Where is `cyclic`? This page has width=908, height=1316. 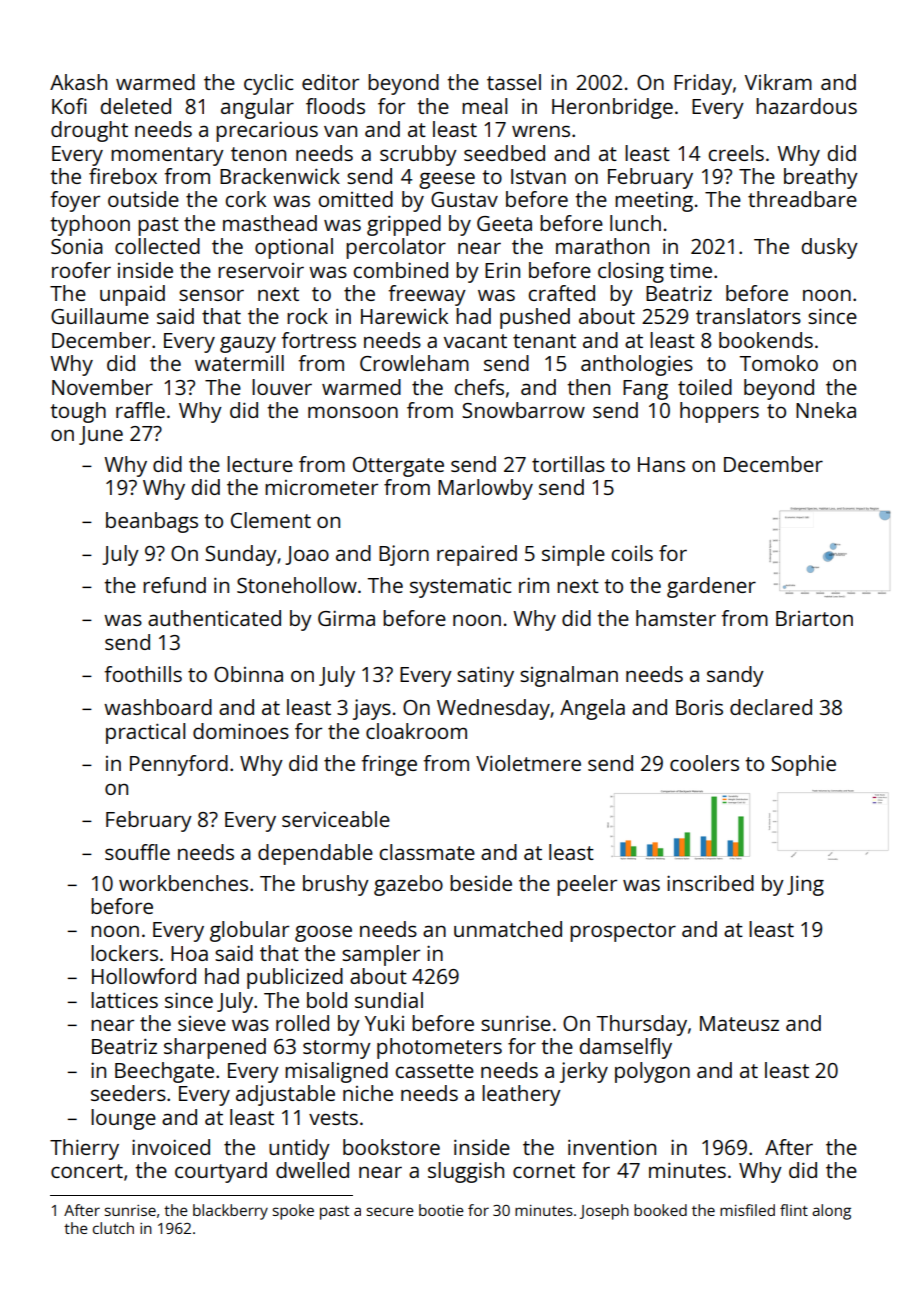 cyclic is located at coordinates (268, 84).
